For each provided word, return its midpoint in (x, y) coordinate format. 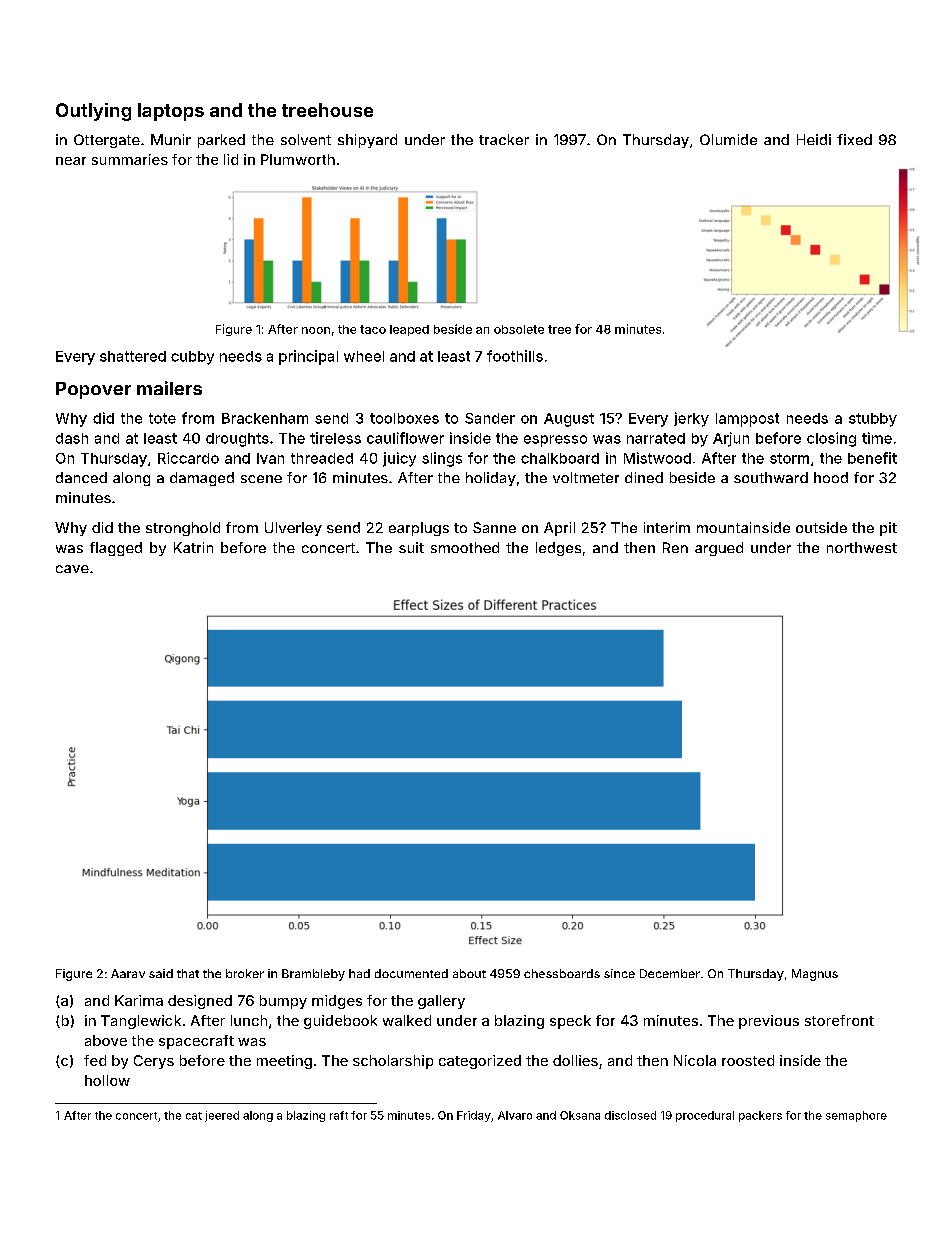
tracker (504, 139)
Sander (490, 418)
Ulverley (293, 529)
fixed (854, 139)
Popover (93, 390)
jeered (222, 1116)
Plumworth (298, 159)
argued (719, 549)
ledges (558, 549)
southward (771, 477)
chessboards (562, 973)
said (161, 973)
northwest (862, 547)
